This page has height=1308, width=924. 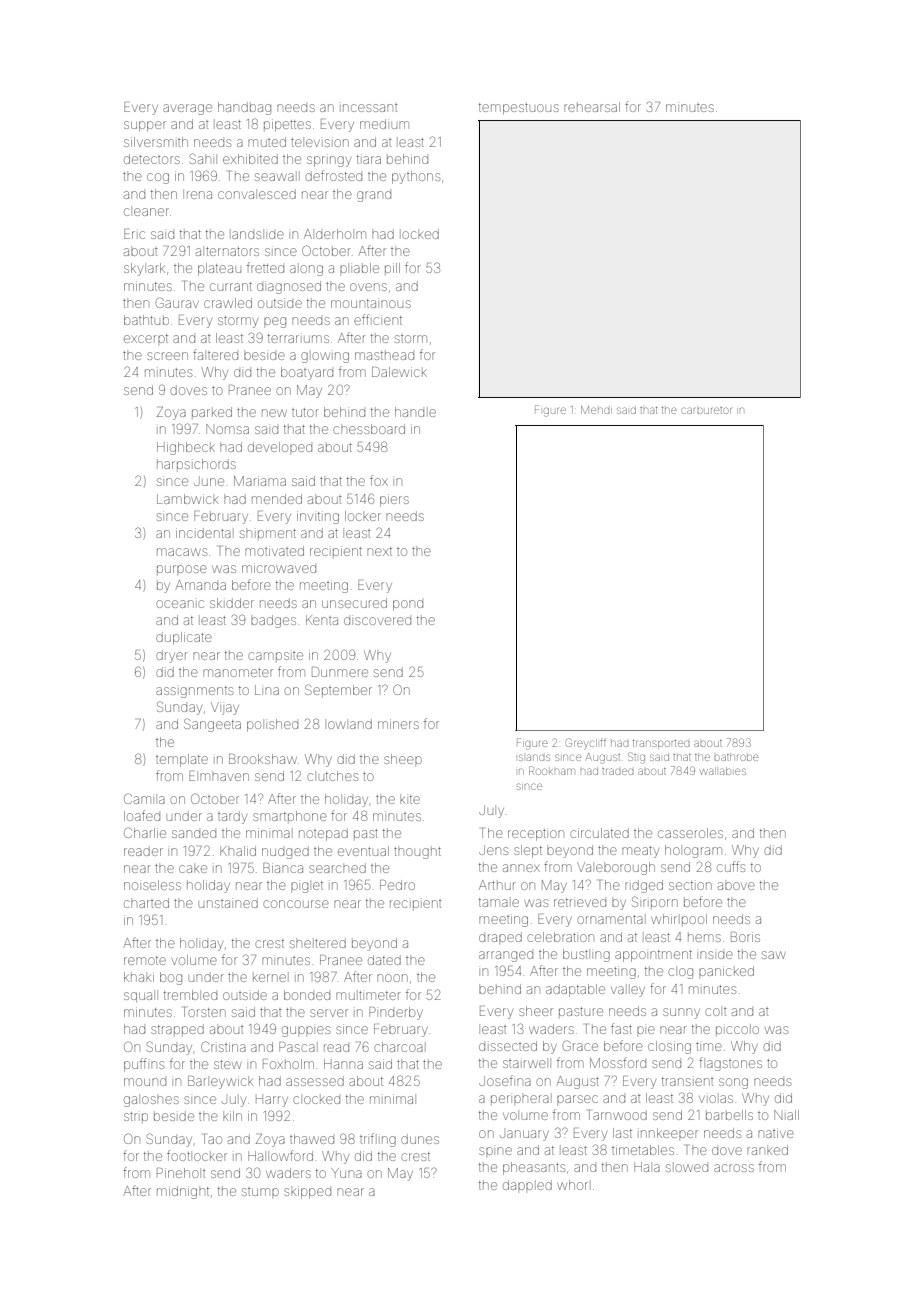 I want to click on Cristina, so click(x=223, y=1046).
